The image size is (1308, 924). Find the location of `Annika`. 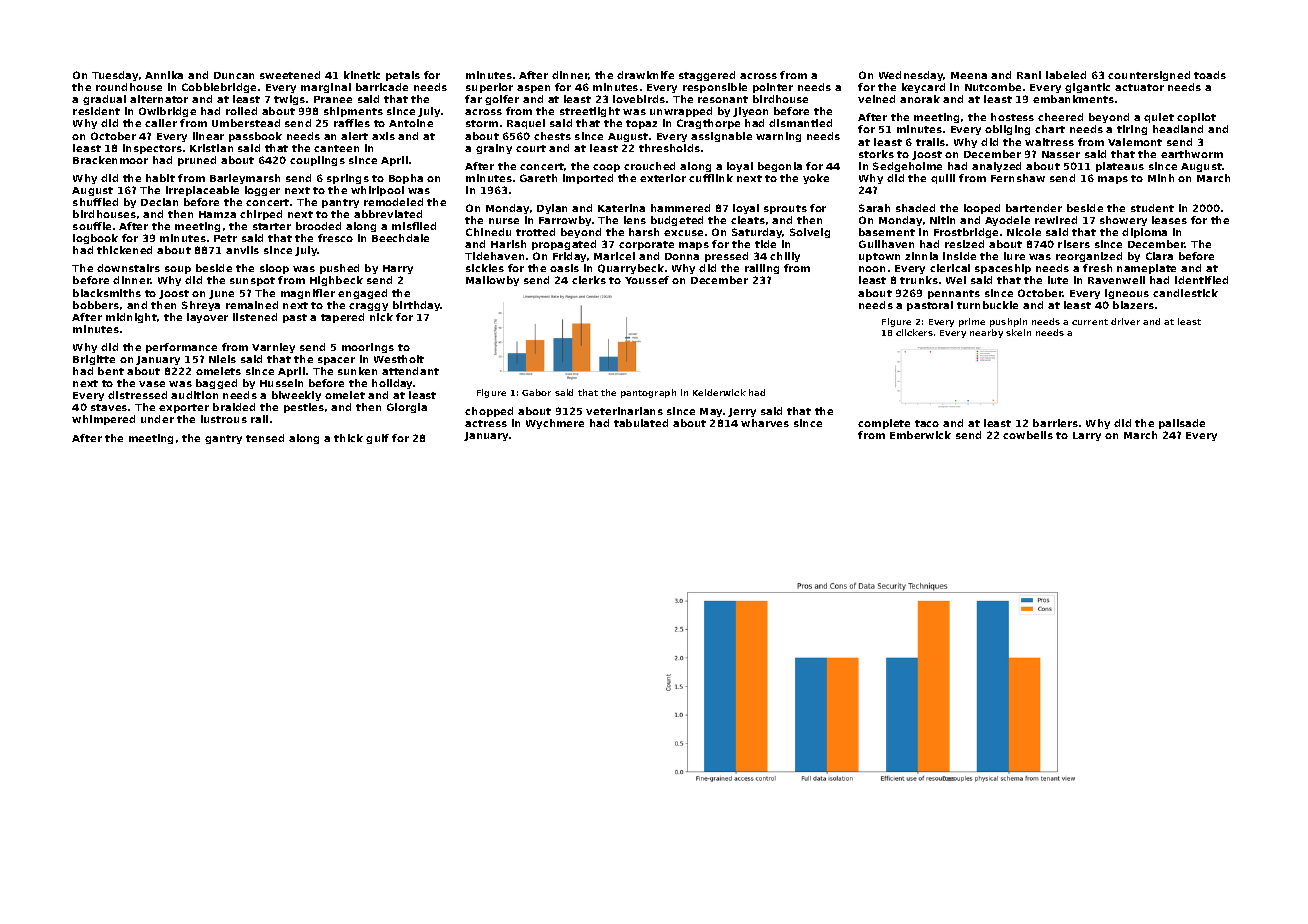

Annika is located at coordinates (164, 75).
